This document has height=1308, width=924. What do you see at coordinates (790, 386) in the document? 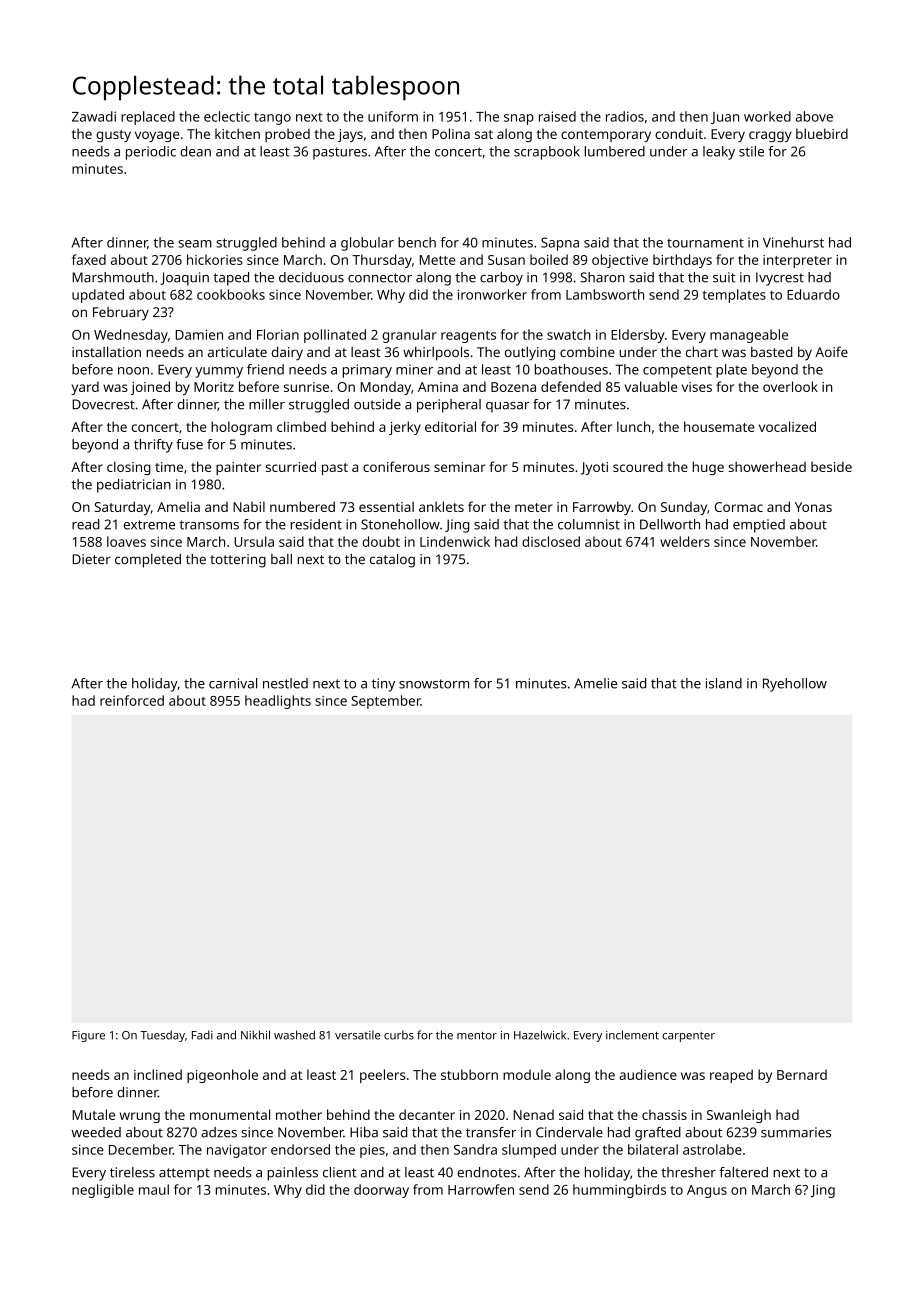
I see `overlook` at bounding box center [790, 386].
